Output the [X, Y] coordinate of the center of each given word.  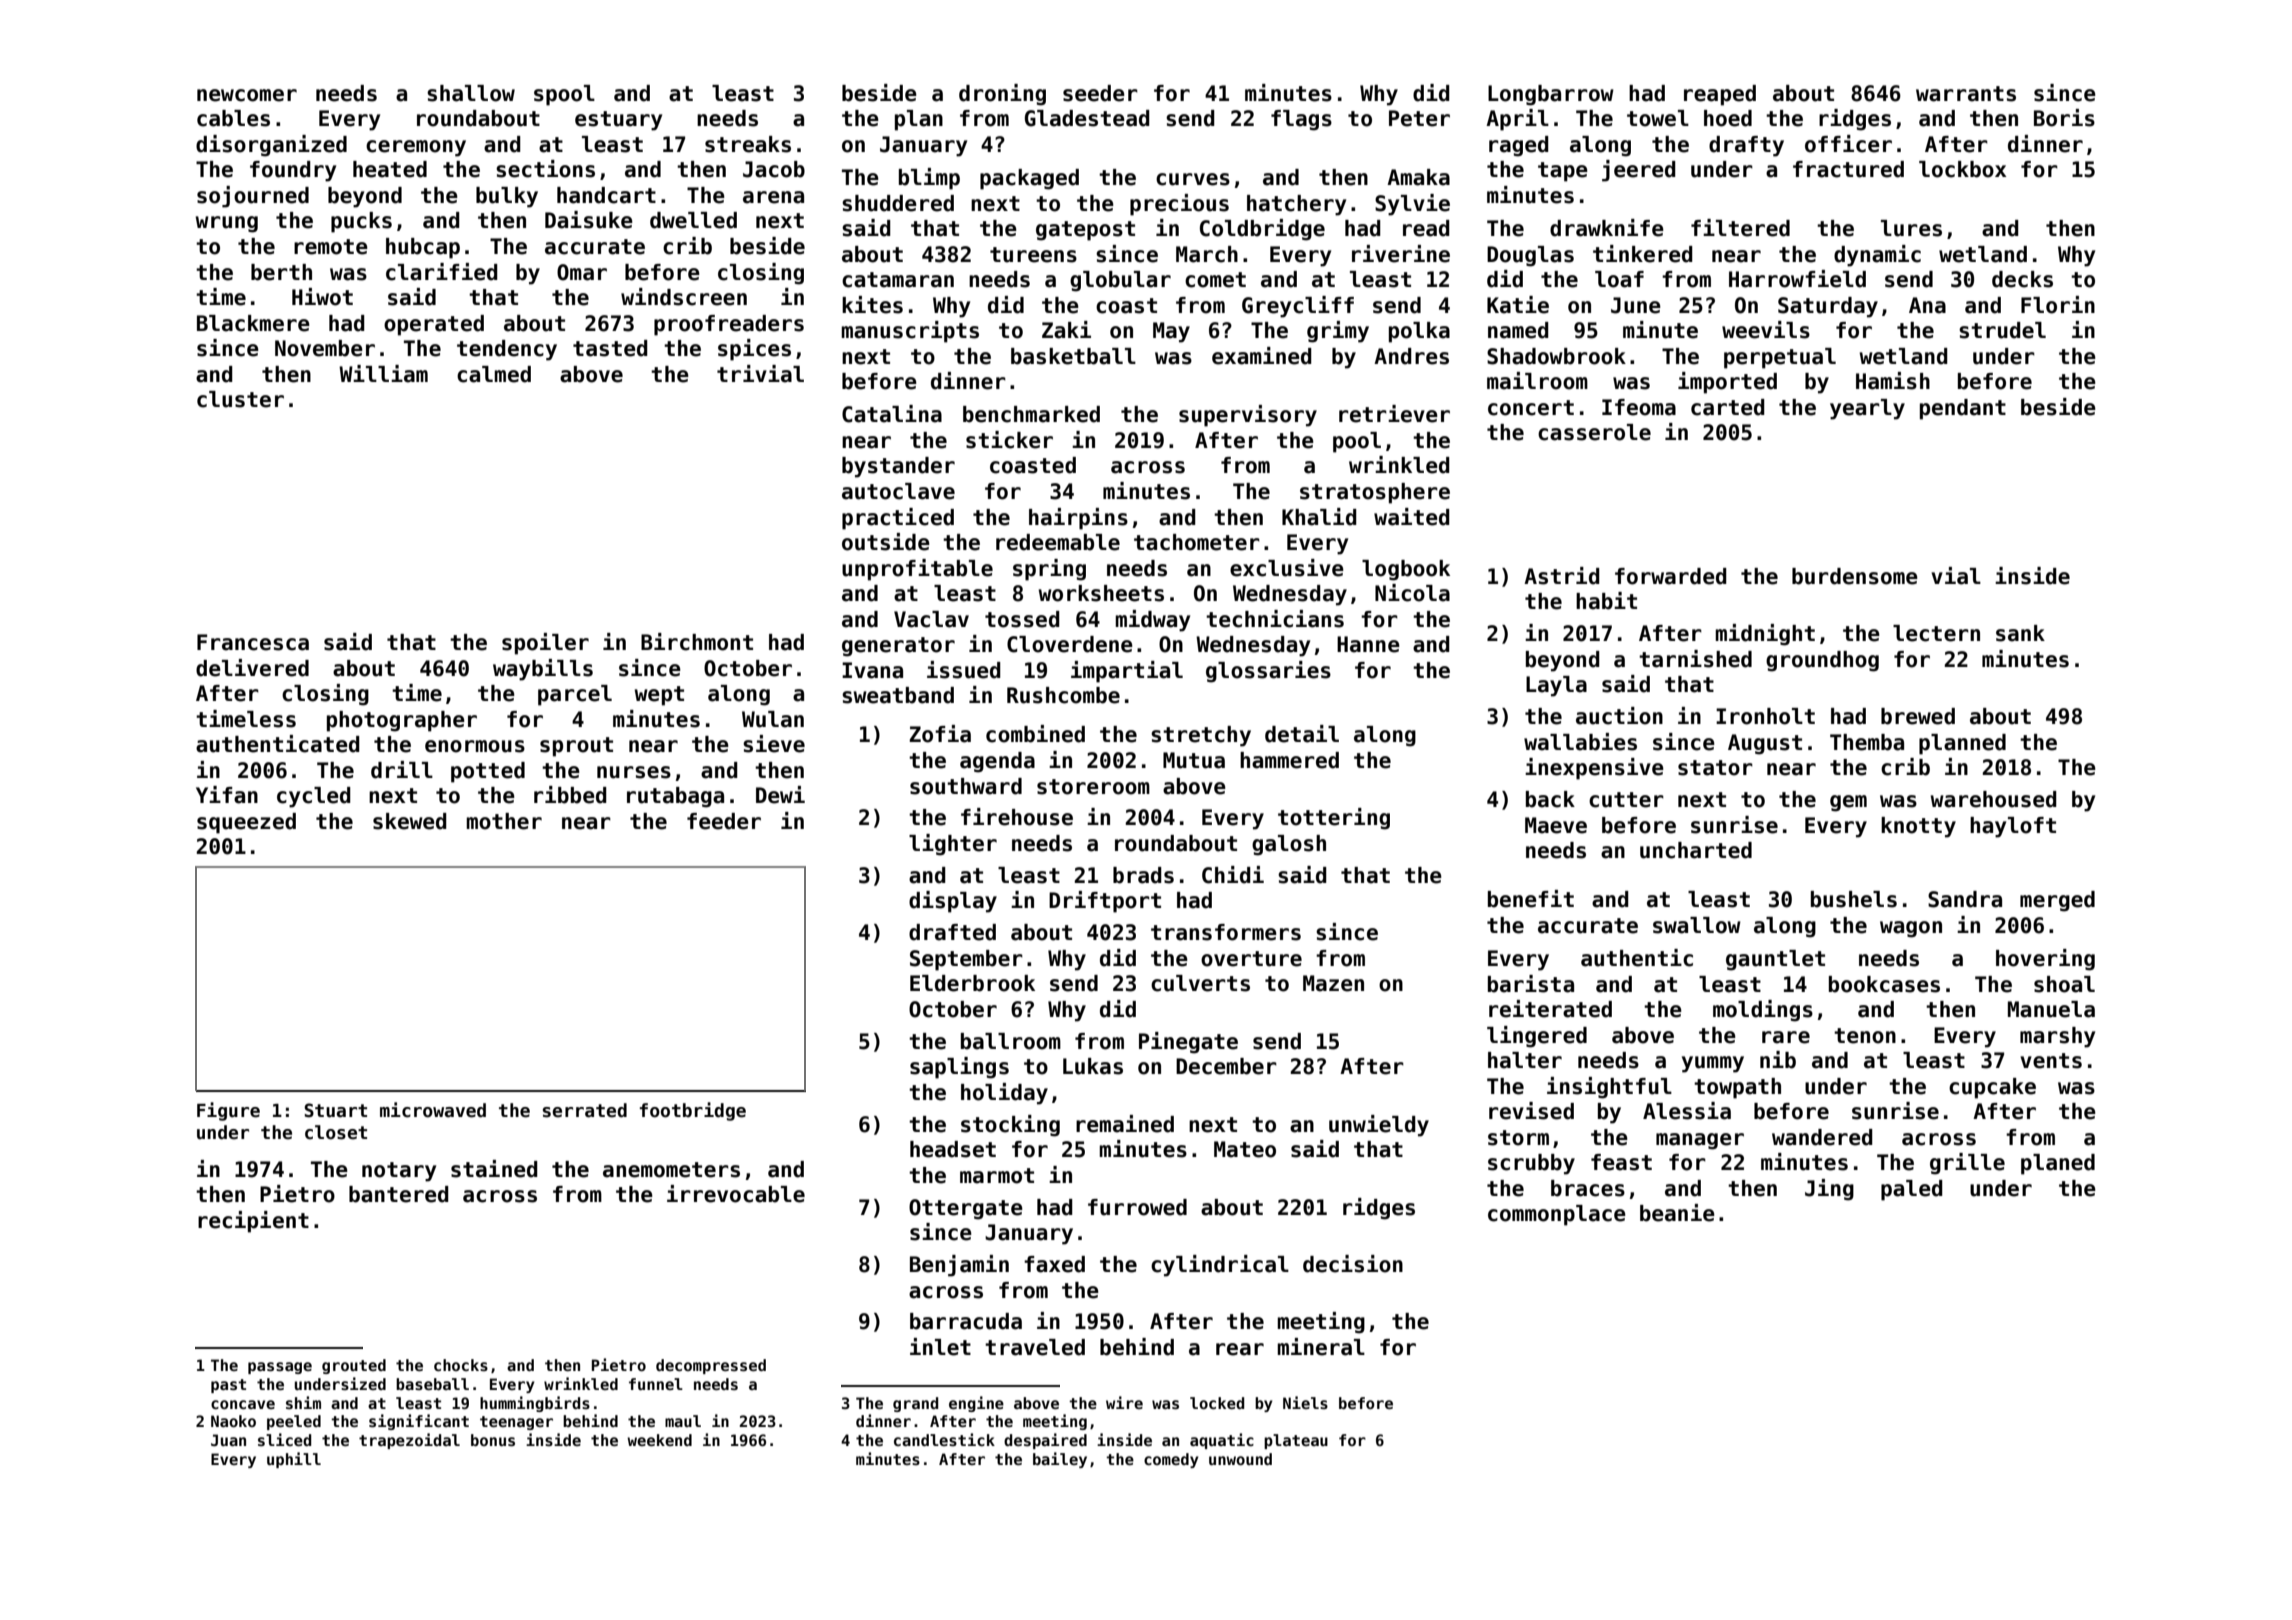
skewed [410, 821]
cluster [240, 399]
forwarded [1671, 576]
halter [1525, 1060]
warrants [1966, 94]
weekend [659, 1440]
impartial [1127, 672]
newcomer [247, 95]
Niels [1305, 1402]
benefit [1531, 899]
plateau [1296, 1441]
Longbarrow [1551, 95]
